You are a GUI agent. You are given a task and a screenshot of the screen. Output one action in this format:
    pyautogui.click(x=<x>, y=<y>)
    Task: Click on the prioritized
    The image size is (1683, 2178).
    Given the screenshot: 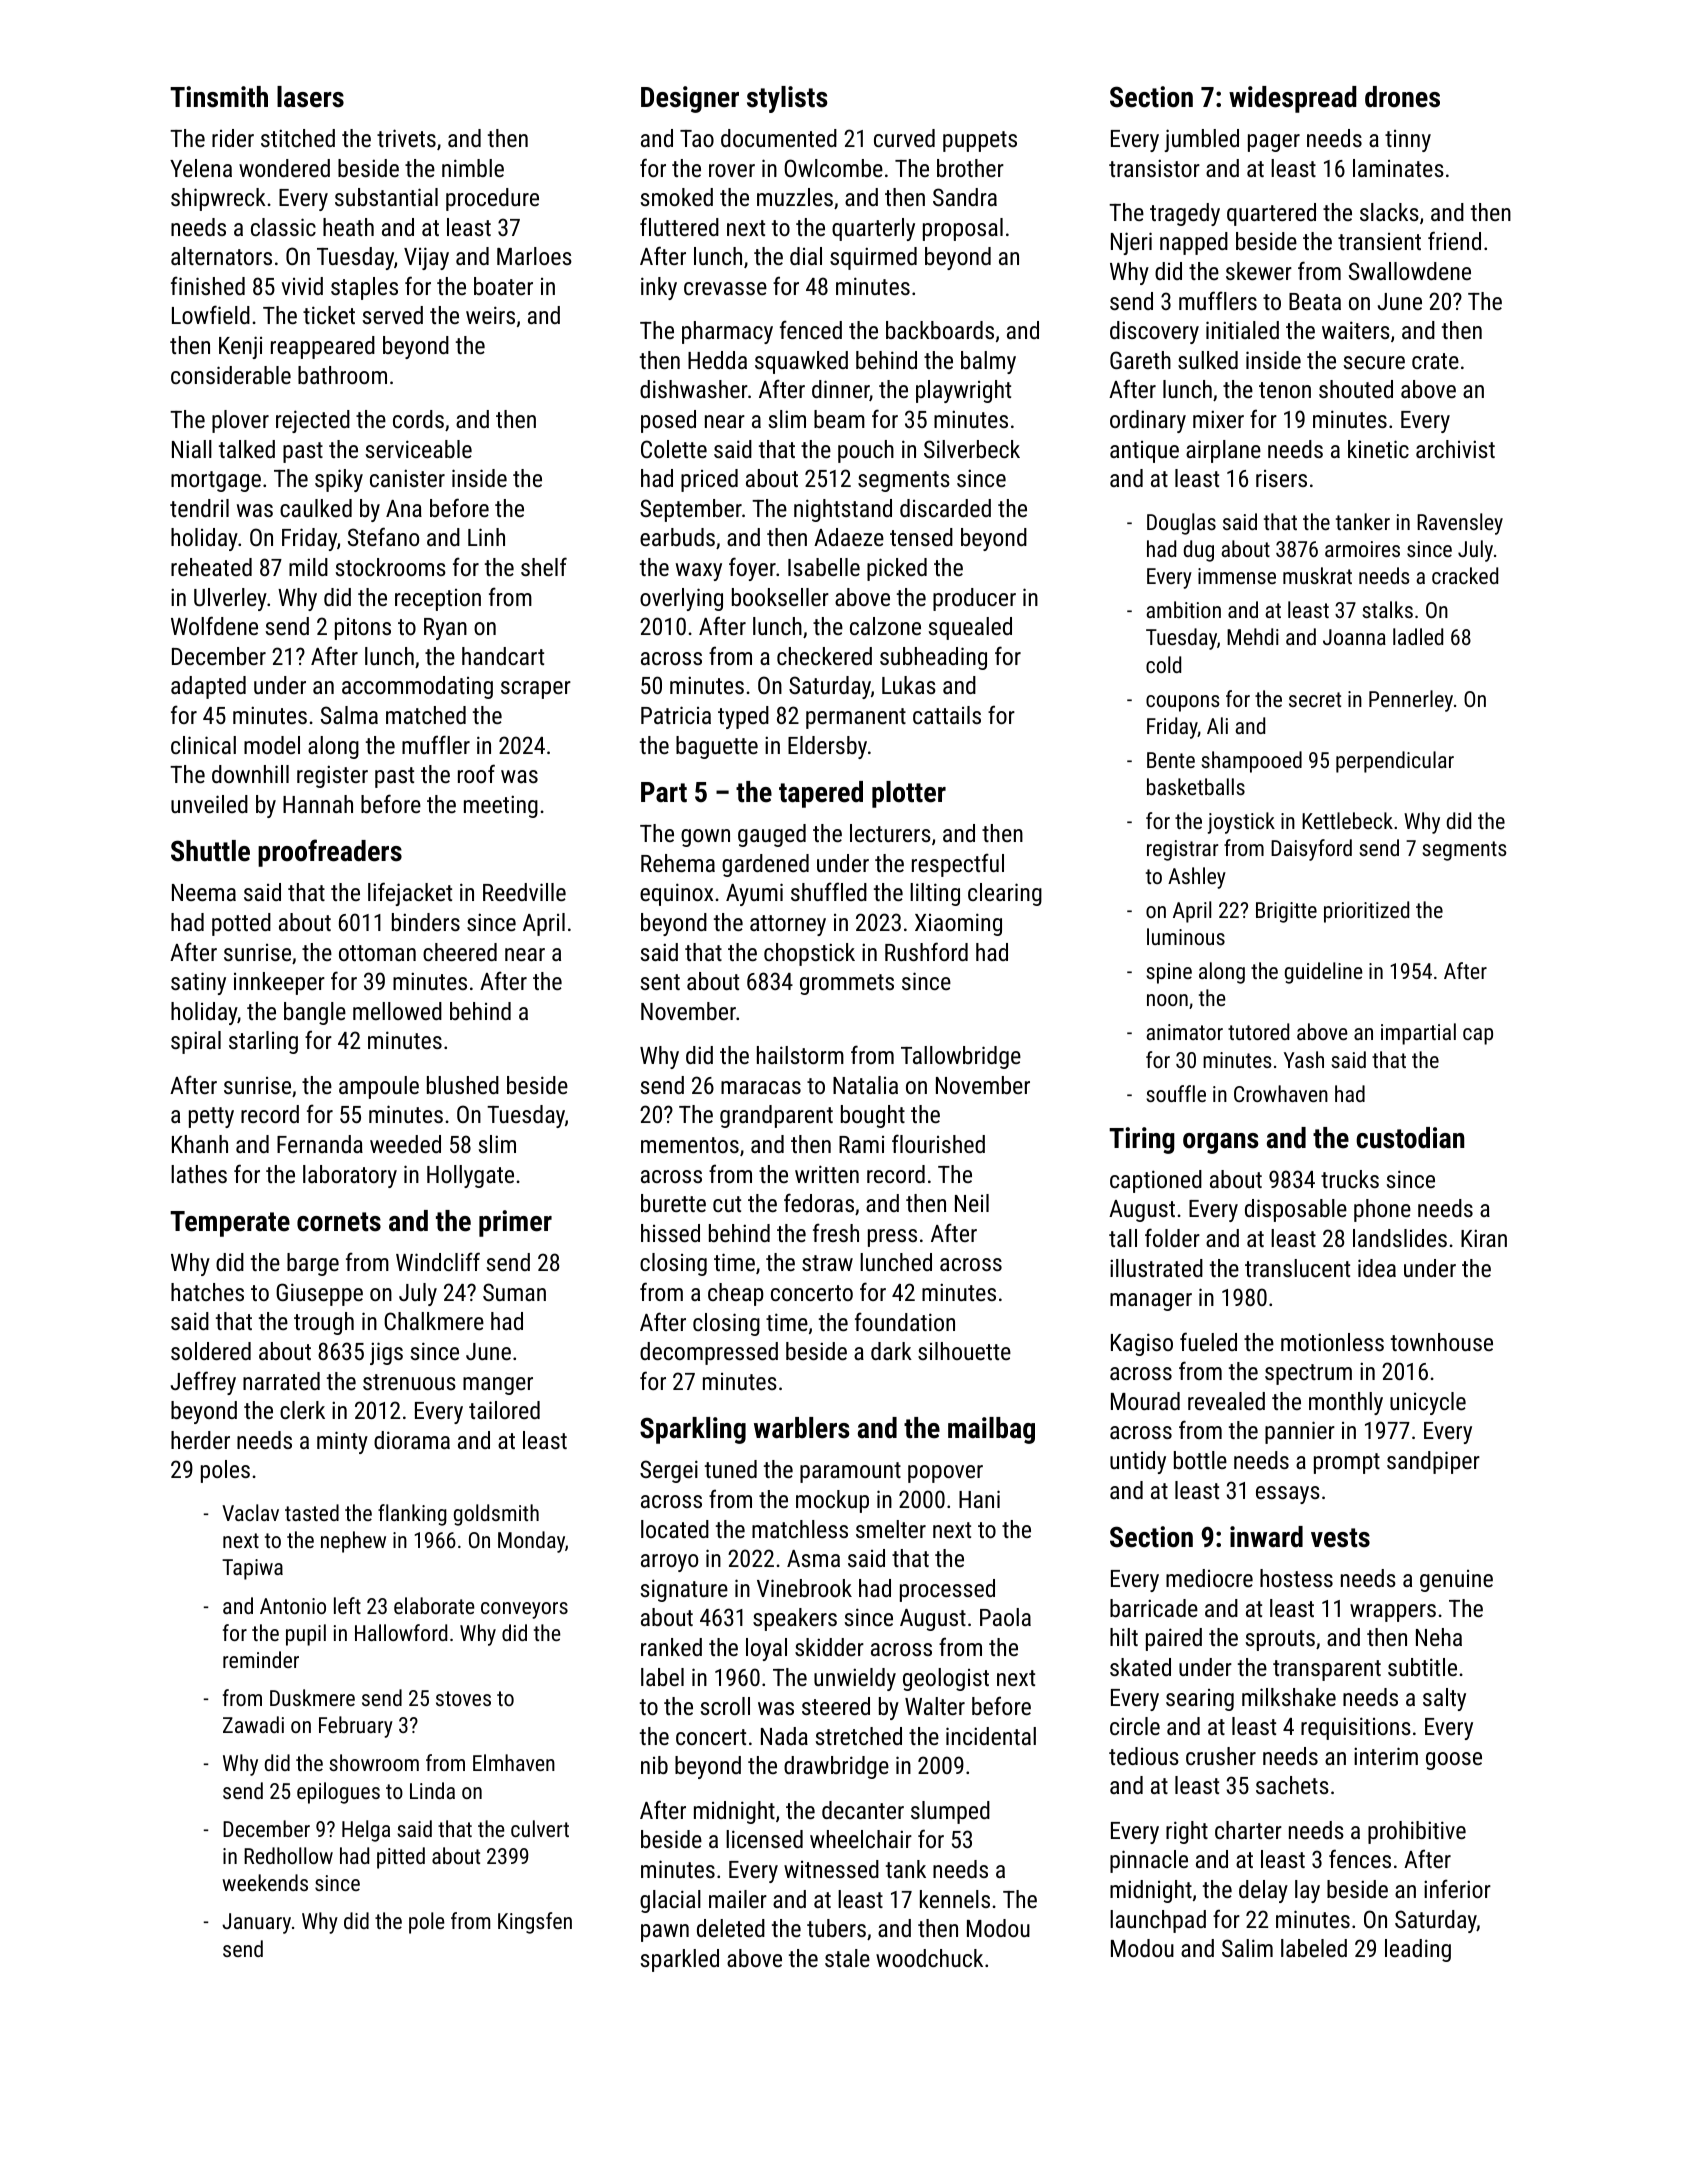 What is the action you would take?
    pyautogui.click(x=1366, y=912)
